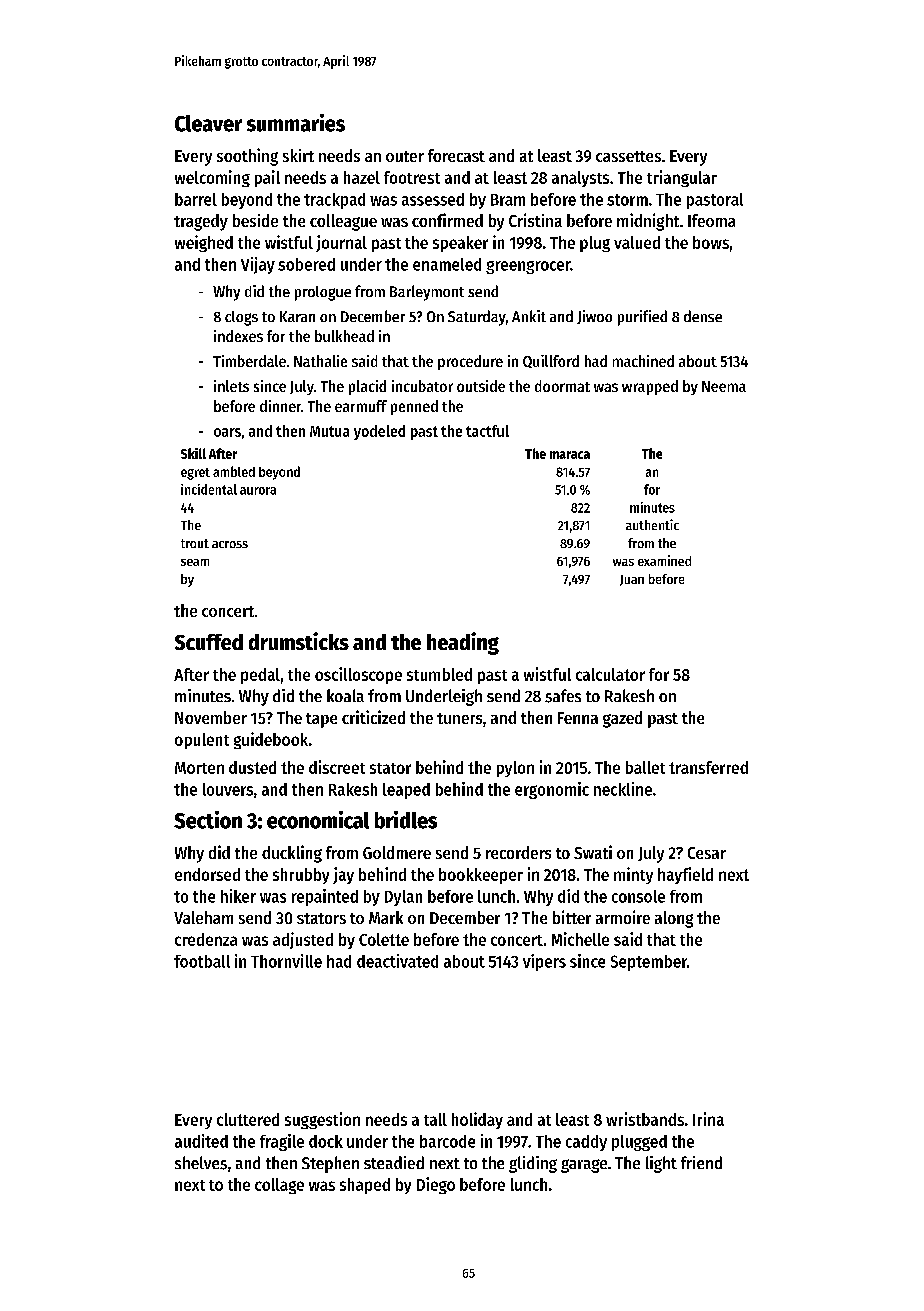 This screenshot has height=1311, width=924. What do you see at coordinates (535, 220) in the screenshot?
I see `Cristina` at bounding box center [535, 220].
